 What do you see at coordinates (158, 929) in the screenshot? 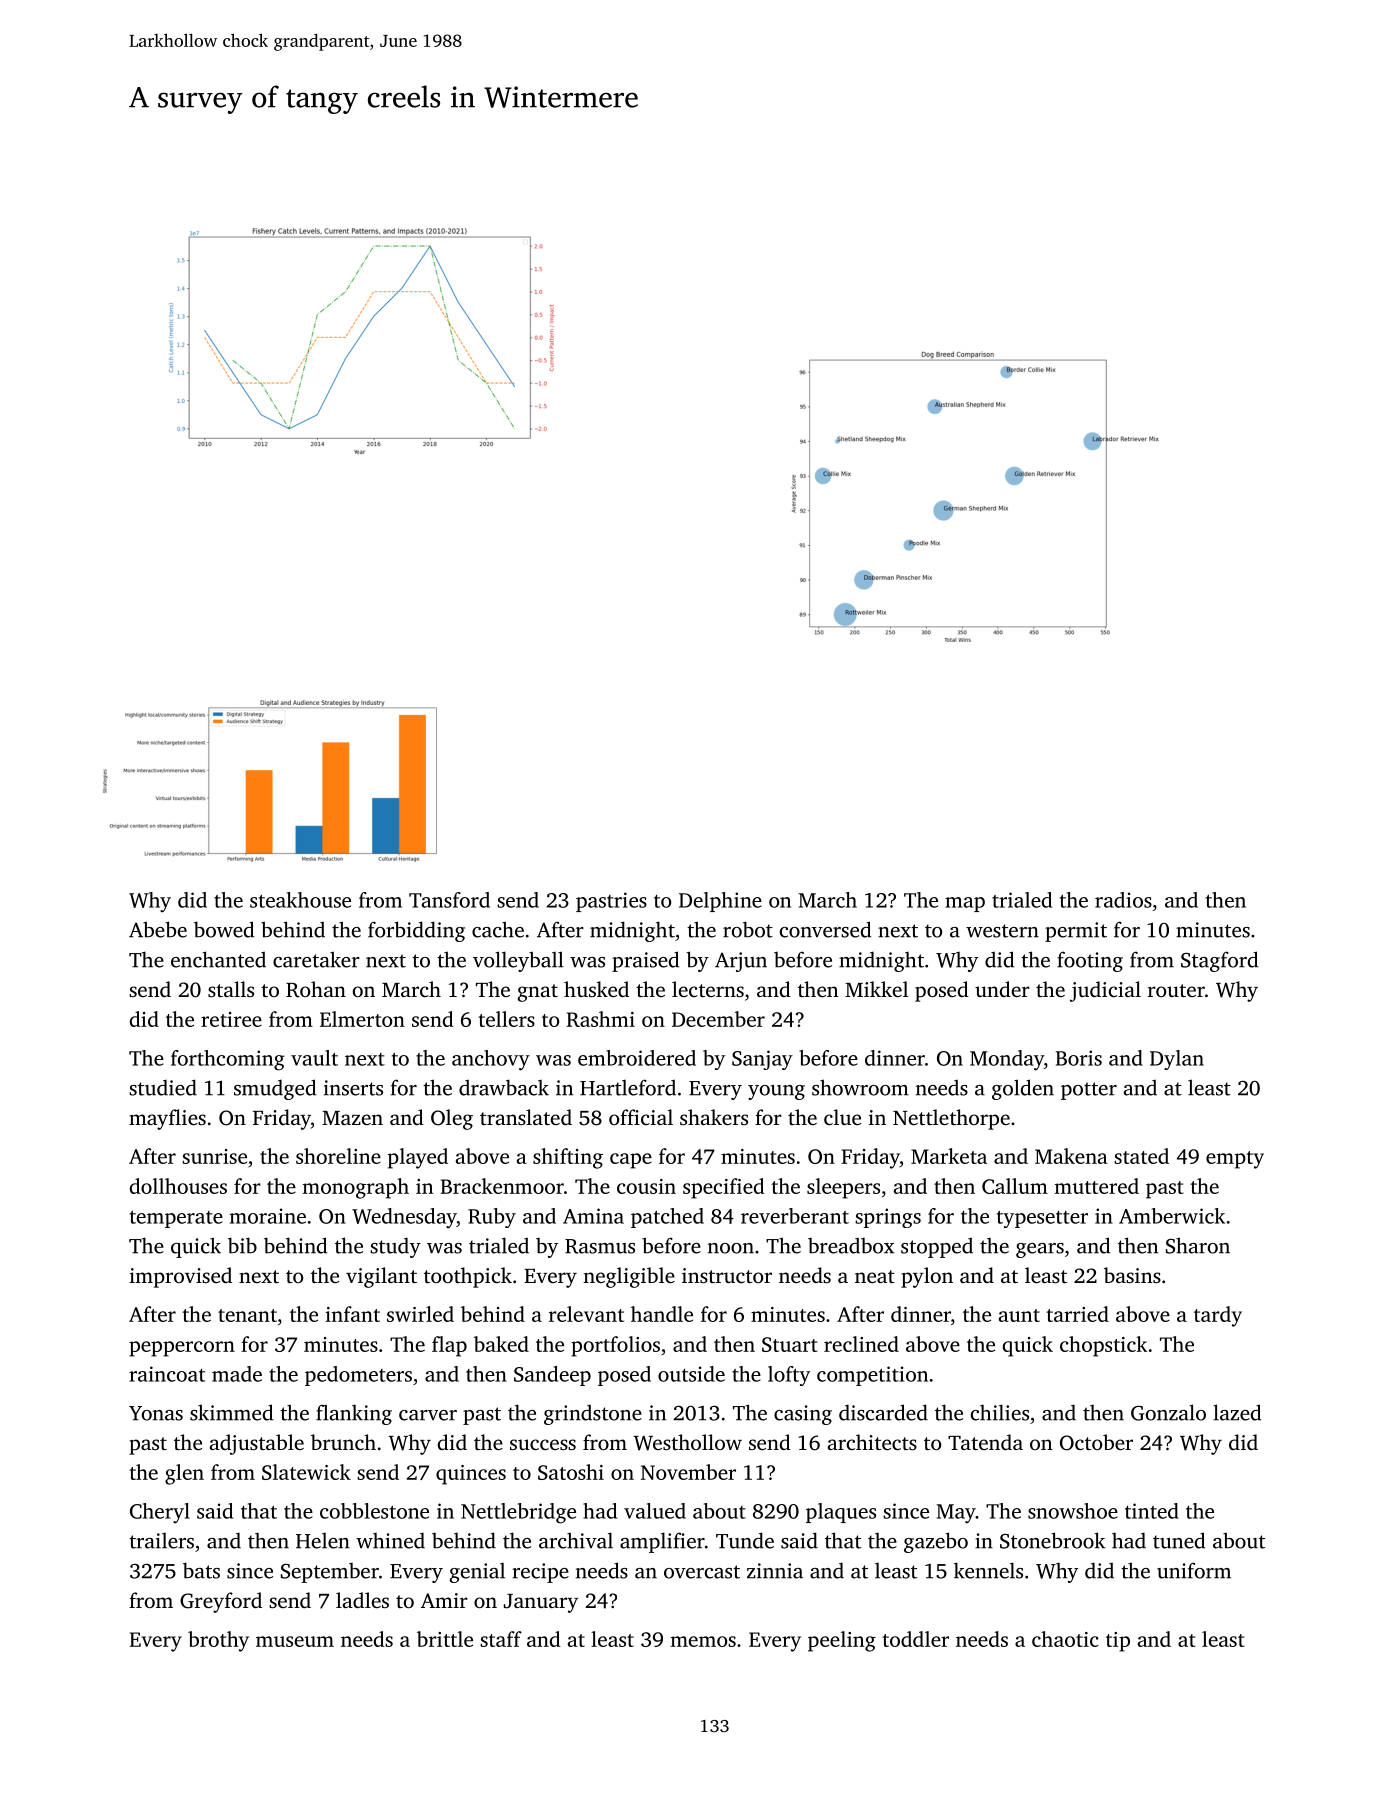
I see `Abebe` at bounding box center [158, 929].
